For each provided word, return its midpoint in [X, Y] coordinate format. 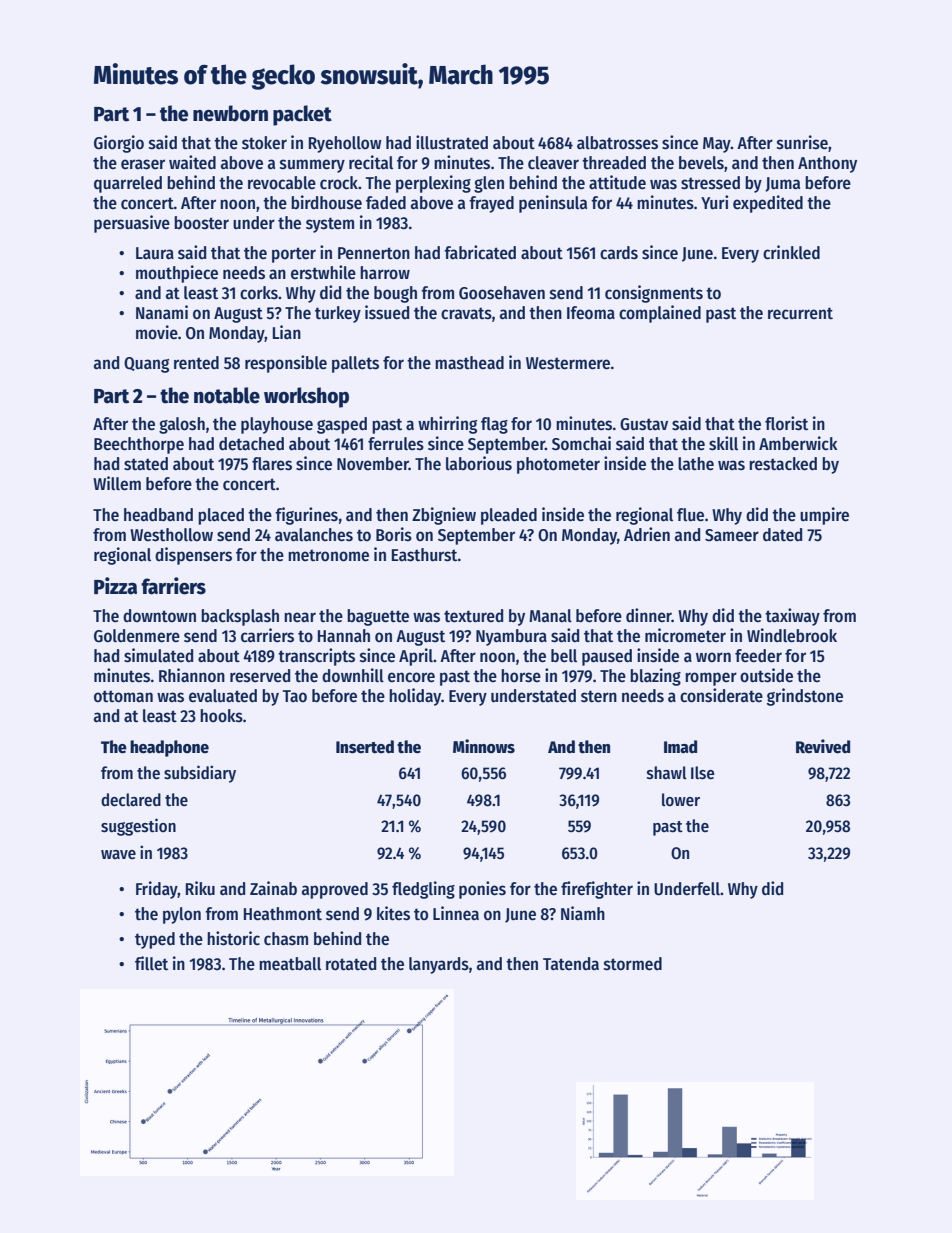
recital [371, 162]
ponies [482, 890]
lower [681, 800]
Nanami [162, 312]
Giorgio [119, 144]
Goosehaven [502, 293]
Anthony [827, 164]
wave [118, 855]
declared [131, 800]
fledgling [423, 890]
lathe [696, 464]
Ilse [703, 773]
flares [272, 464]
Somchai [581, 443]
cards [619, 253]
